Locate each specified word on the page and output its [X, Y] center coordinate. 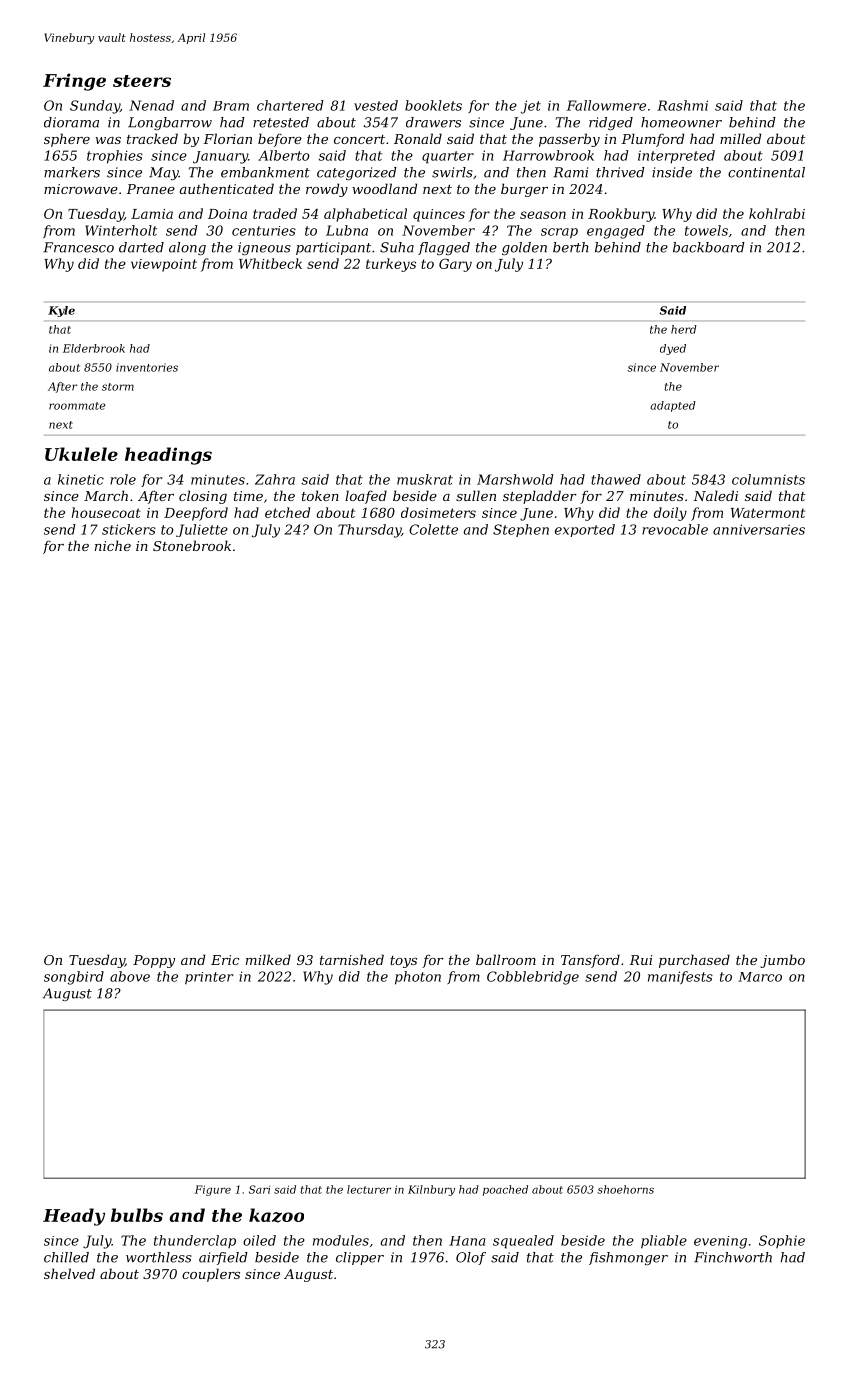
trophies [115, 157]
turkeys [391, 265]
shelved [69, 1273]
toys [403, 962]
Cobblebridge [533, 978]
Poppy [154, 961]
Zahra [275, 479]
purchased [694, 961]
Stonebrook [192, 545]
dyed [673, 349]
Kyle [61, 311]
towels [706, 230]
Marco [760, 977]
